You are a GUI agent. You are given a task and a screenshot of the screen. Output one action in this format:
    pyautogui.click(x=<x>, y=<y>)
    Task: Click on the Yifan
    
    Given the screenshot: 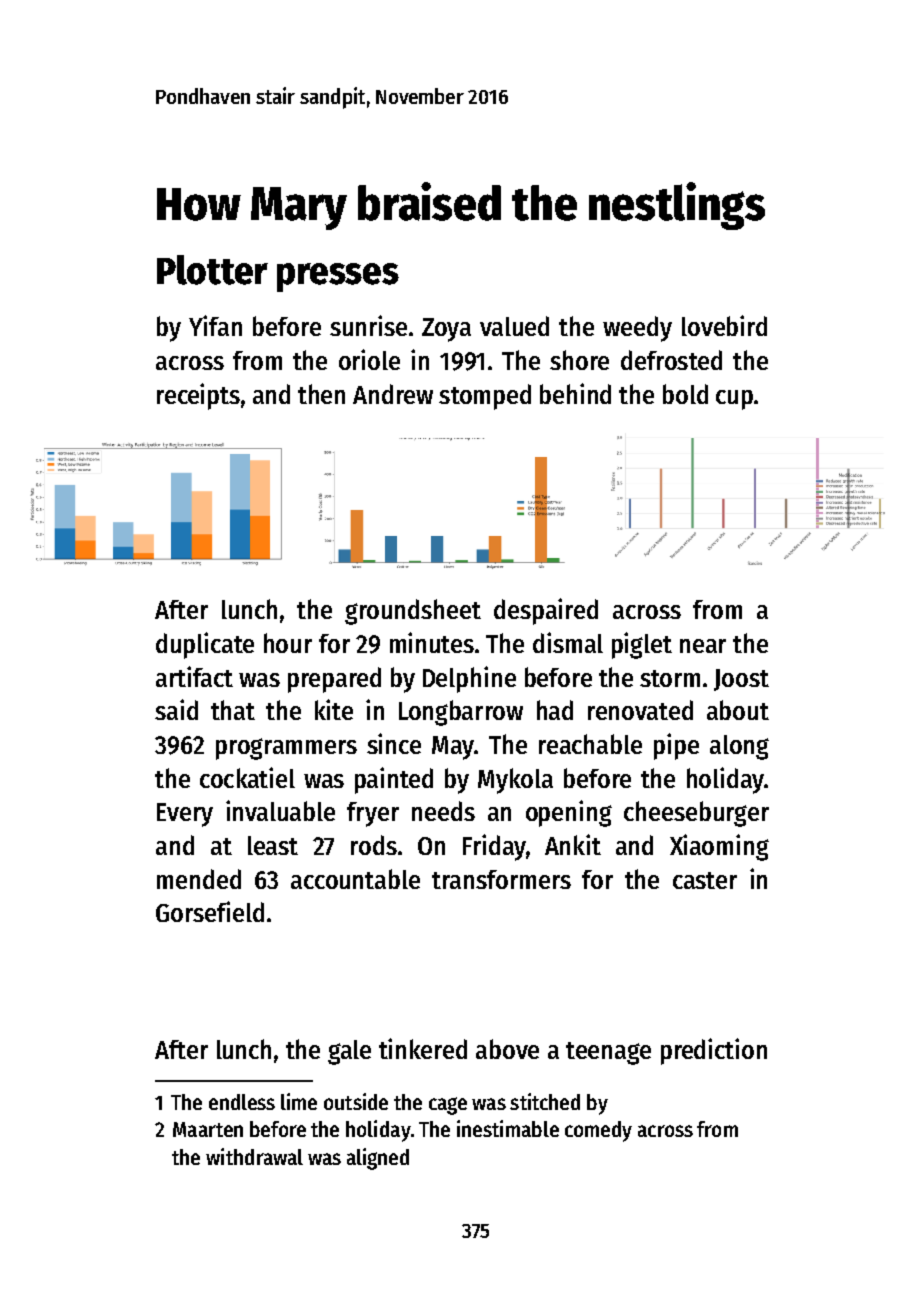 What is the action you would take?
    pyautogui.click(x=215, y=325)
